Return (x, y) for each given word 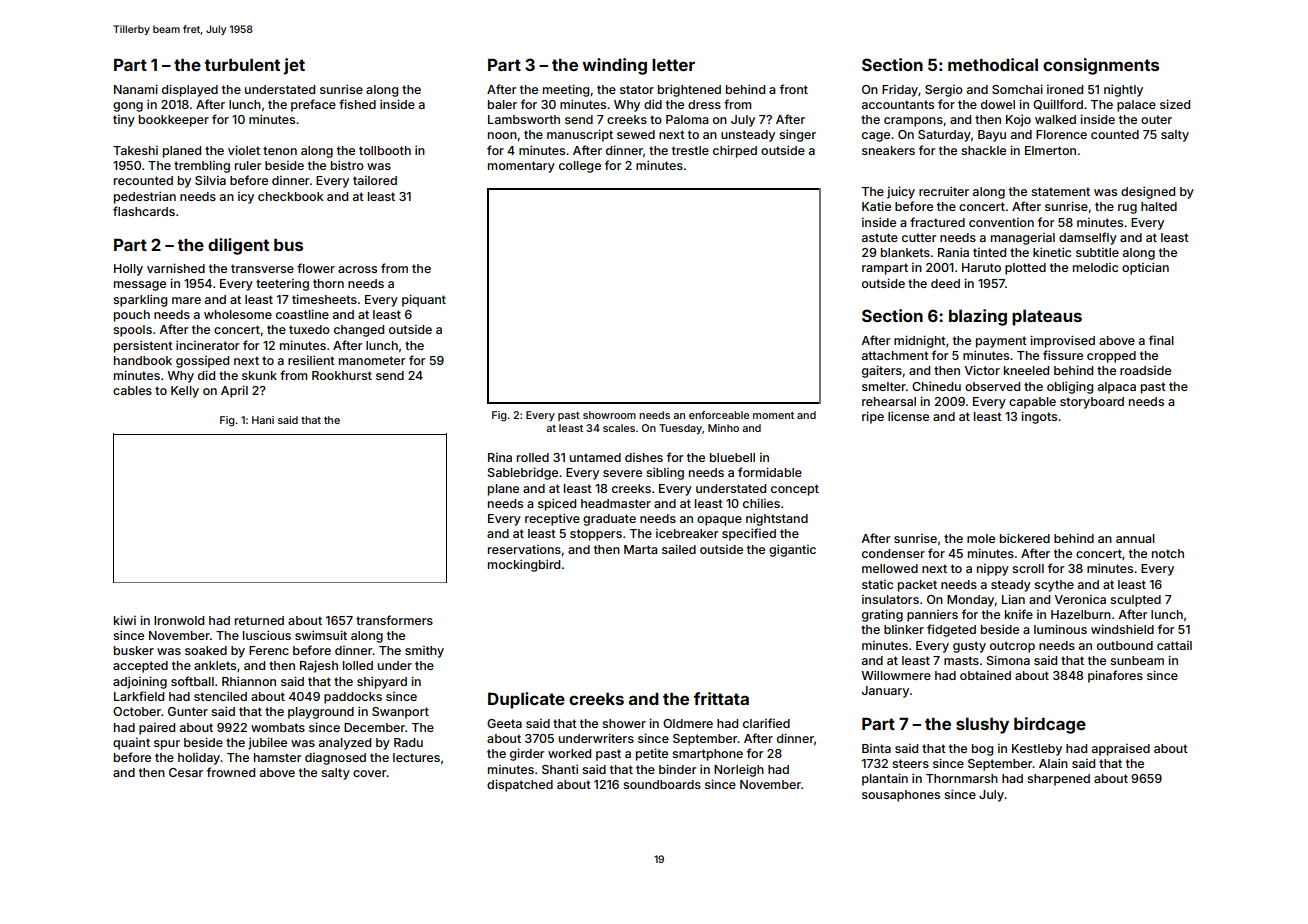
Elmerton (1050, 150)
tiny (124, 121)
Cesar (186, 772)
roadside (1145, 370)
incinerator (207, 345)
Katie (876, 206)
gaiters (882, 371)
